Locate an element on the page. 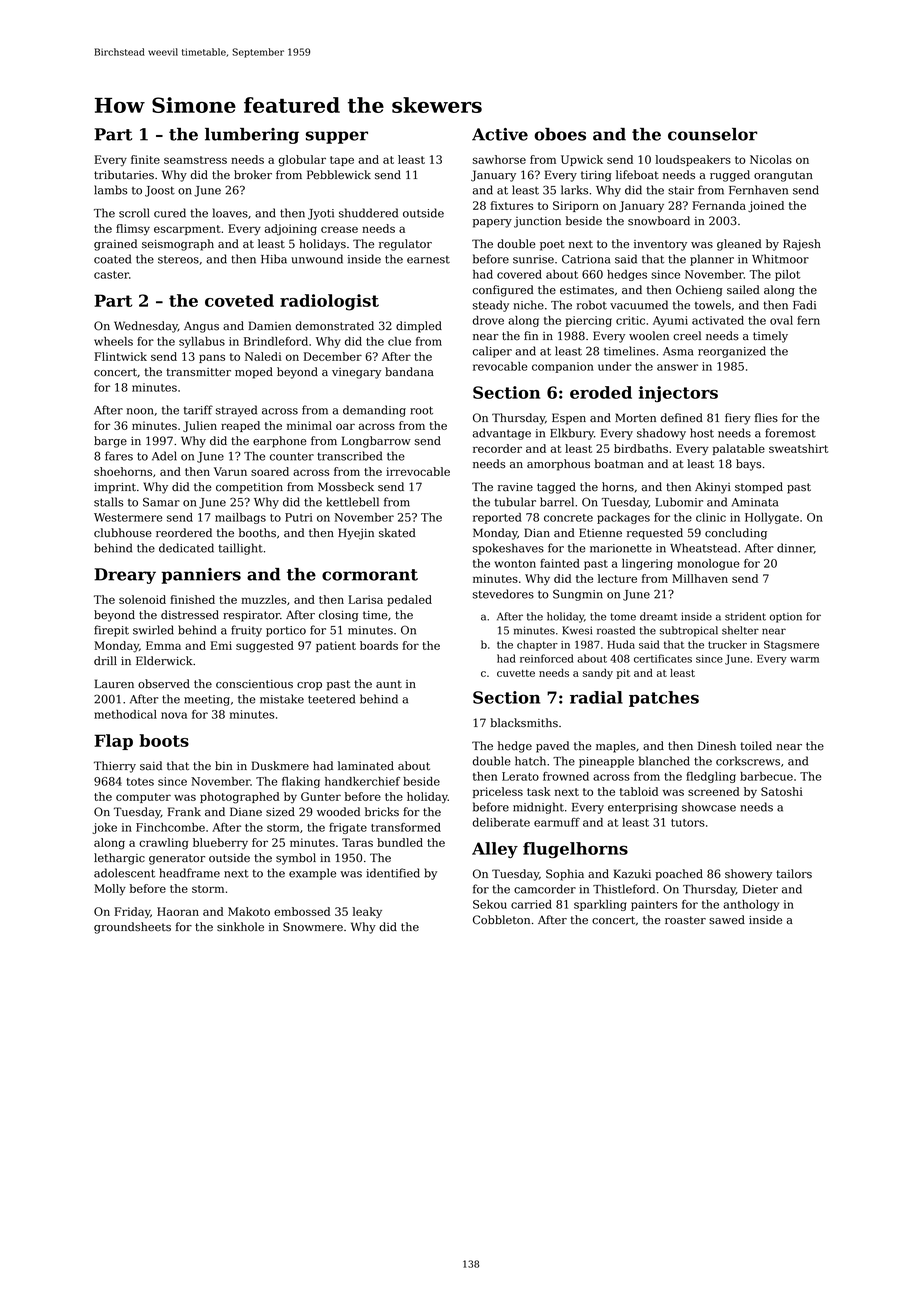 The height and width of the page is (1308, 924). lifeboat is located at coordinates (637, 175).
